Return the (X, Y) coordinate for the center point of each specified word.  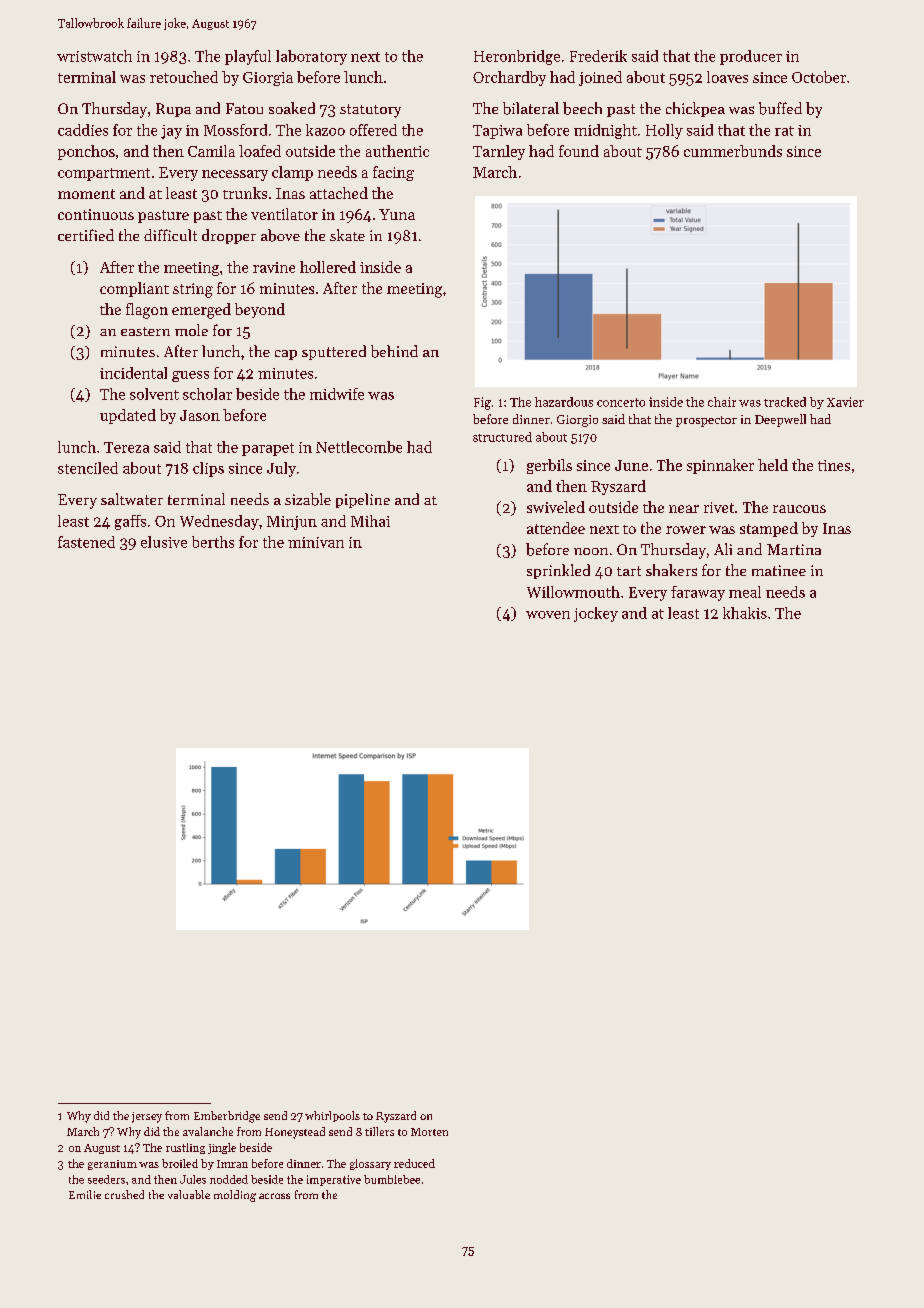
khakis (745, 613)
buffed (780, 108)
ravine (274, 267)
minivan (316, 542)
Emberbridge (227, 1117)
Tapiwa (497, 132)
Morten (429, 1132)
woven (548, 615)
